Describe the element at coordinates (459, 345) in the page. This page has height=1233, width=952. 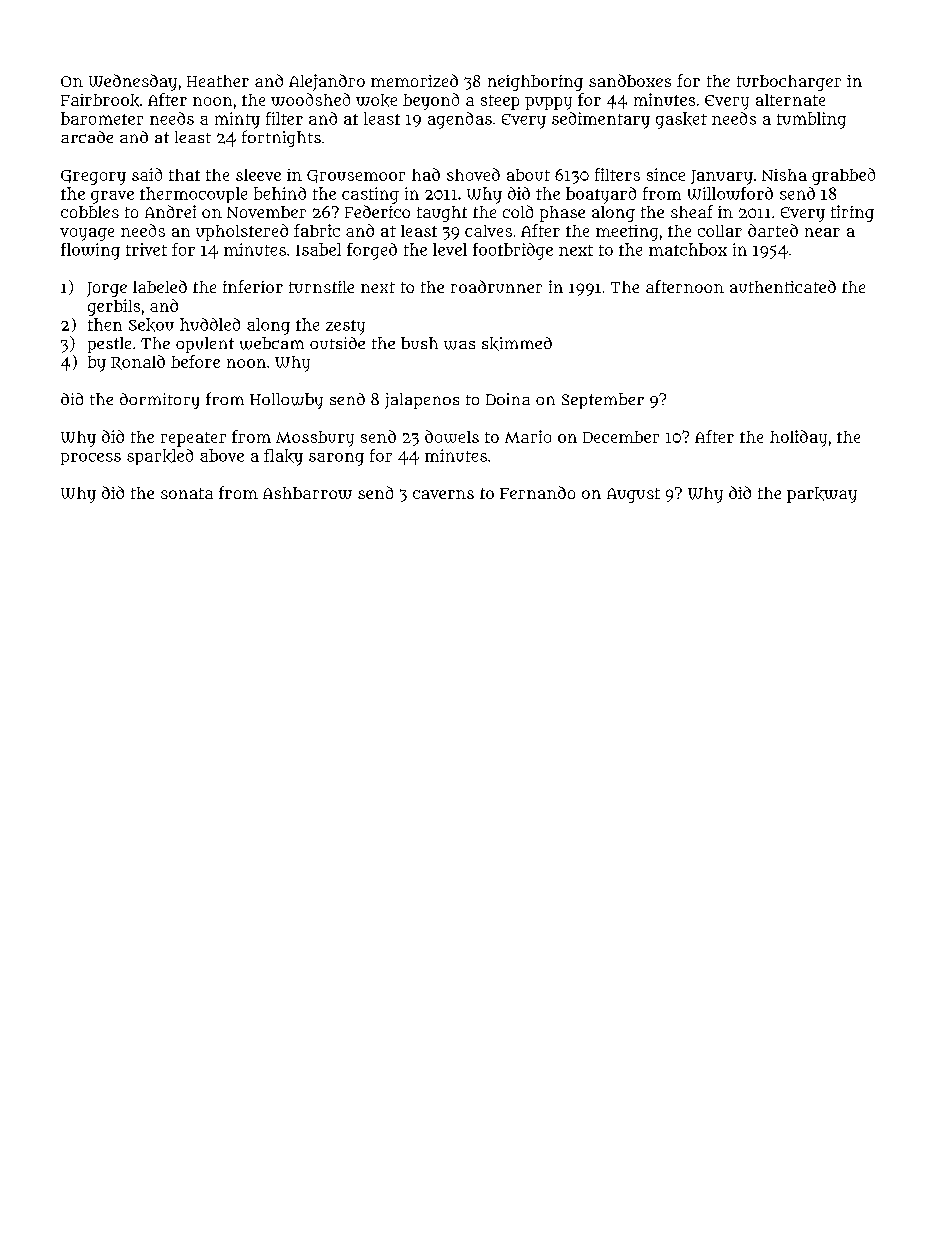
I see `was` at that location.
